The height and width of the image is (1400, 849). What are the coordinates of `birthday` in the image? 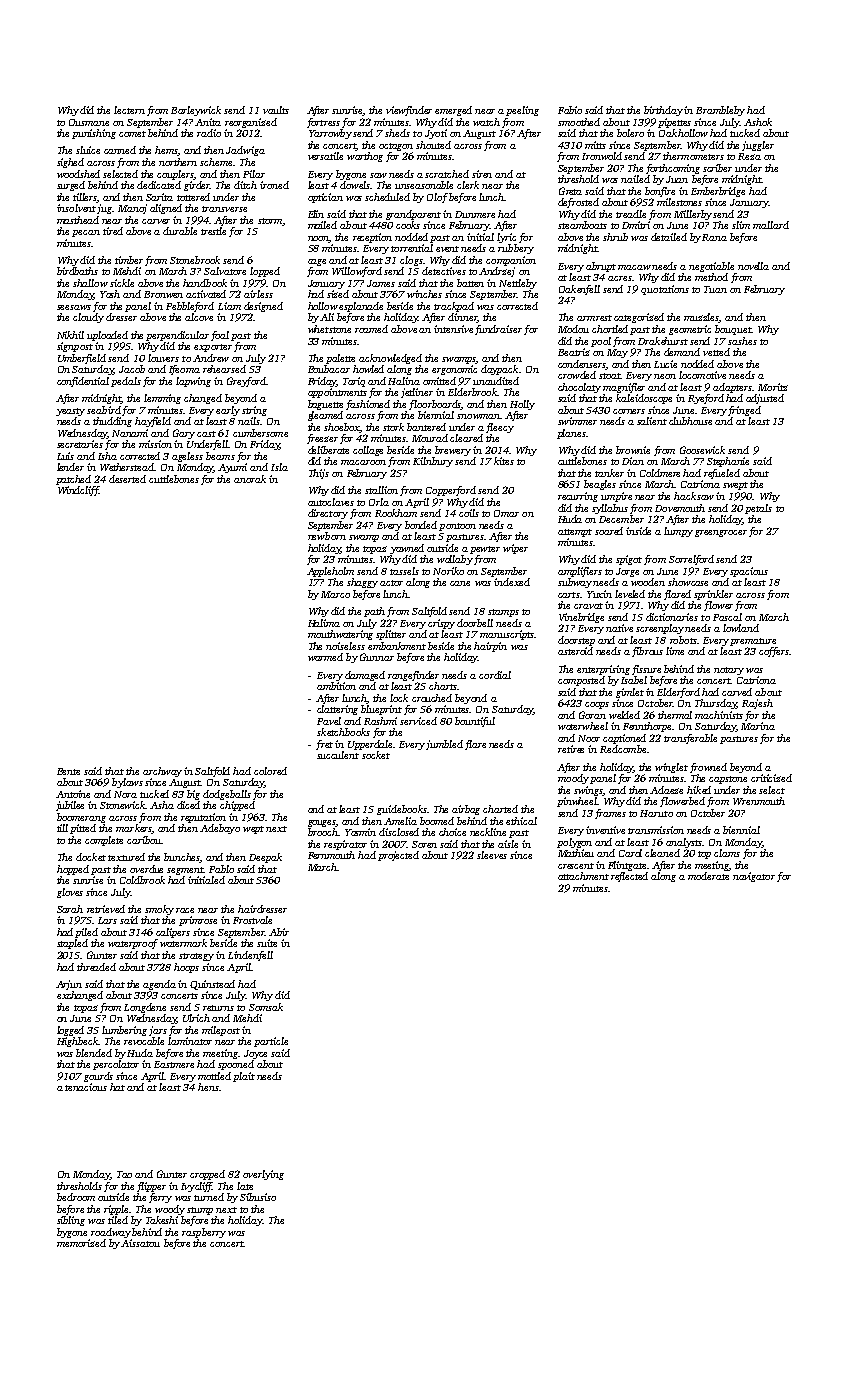 It's located at (663, 111).
